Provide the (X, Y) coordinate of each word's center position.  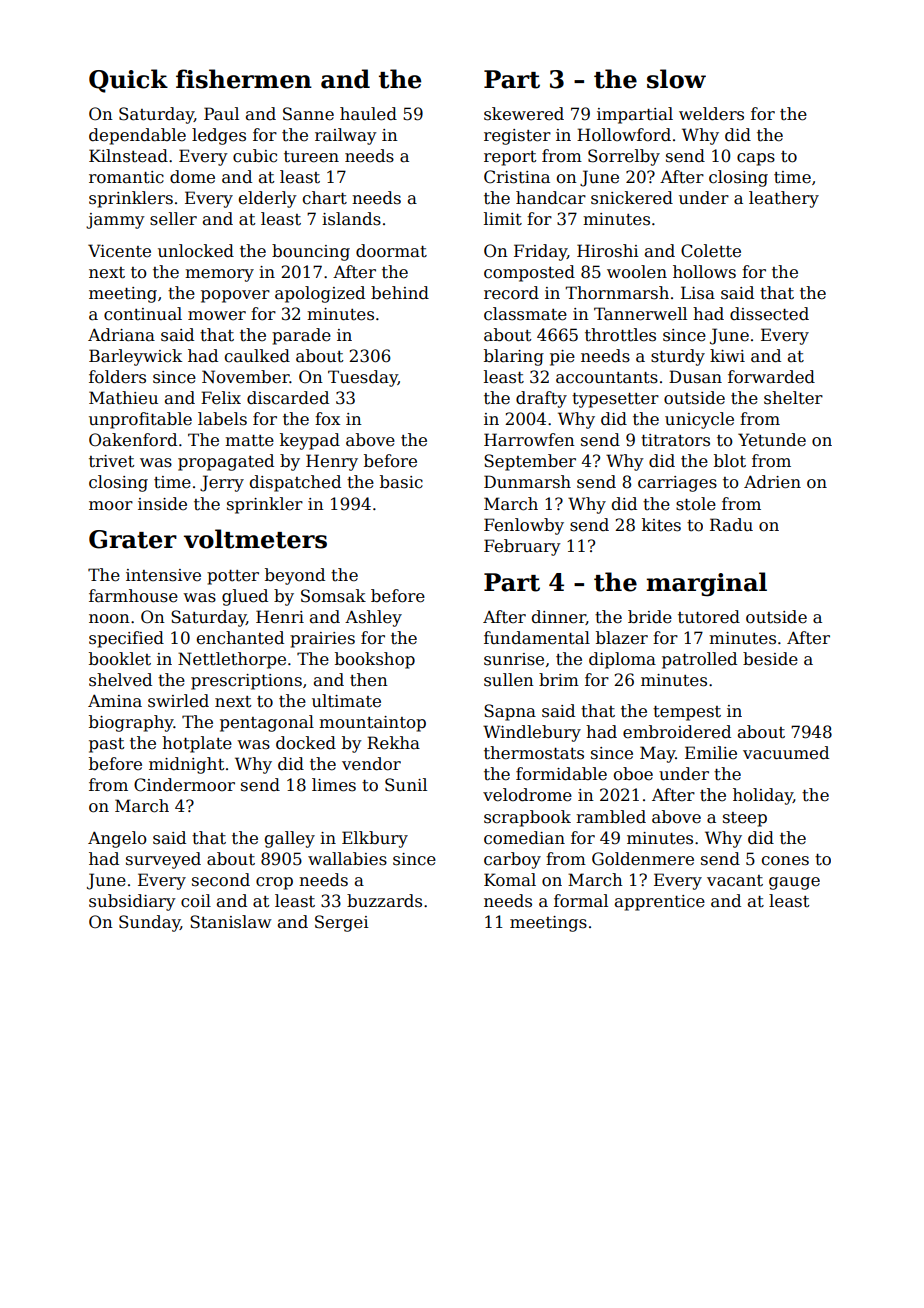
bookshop (375, 660)
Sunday (149, 923)
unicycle (699, 420)
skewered (524, 114)
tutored (709, 617)
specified (126, 639)
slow (676, 79)
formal (581, 901)
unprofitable (140, 420)
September (530, 462)
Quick (128, 81)
